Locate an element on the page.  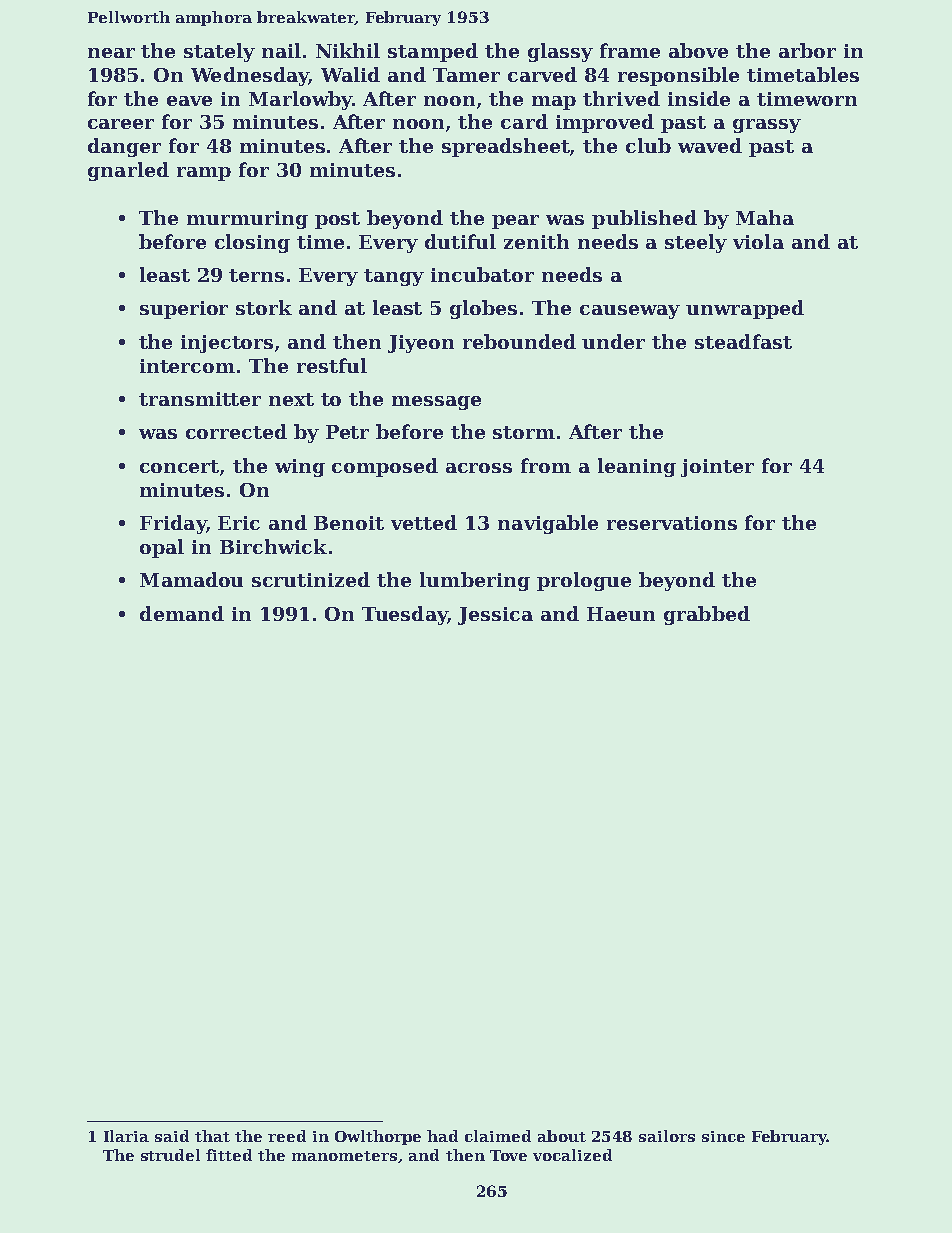
concert is located at coordinates (179, 466).
